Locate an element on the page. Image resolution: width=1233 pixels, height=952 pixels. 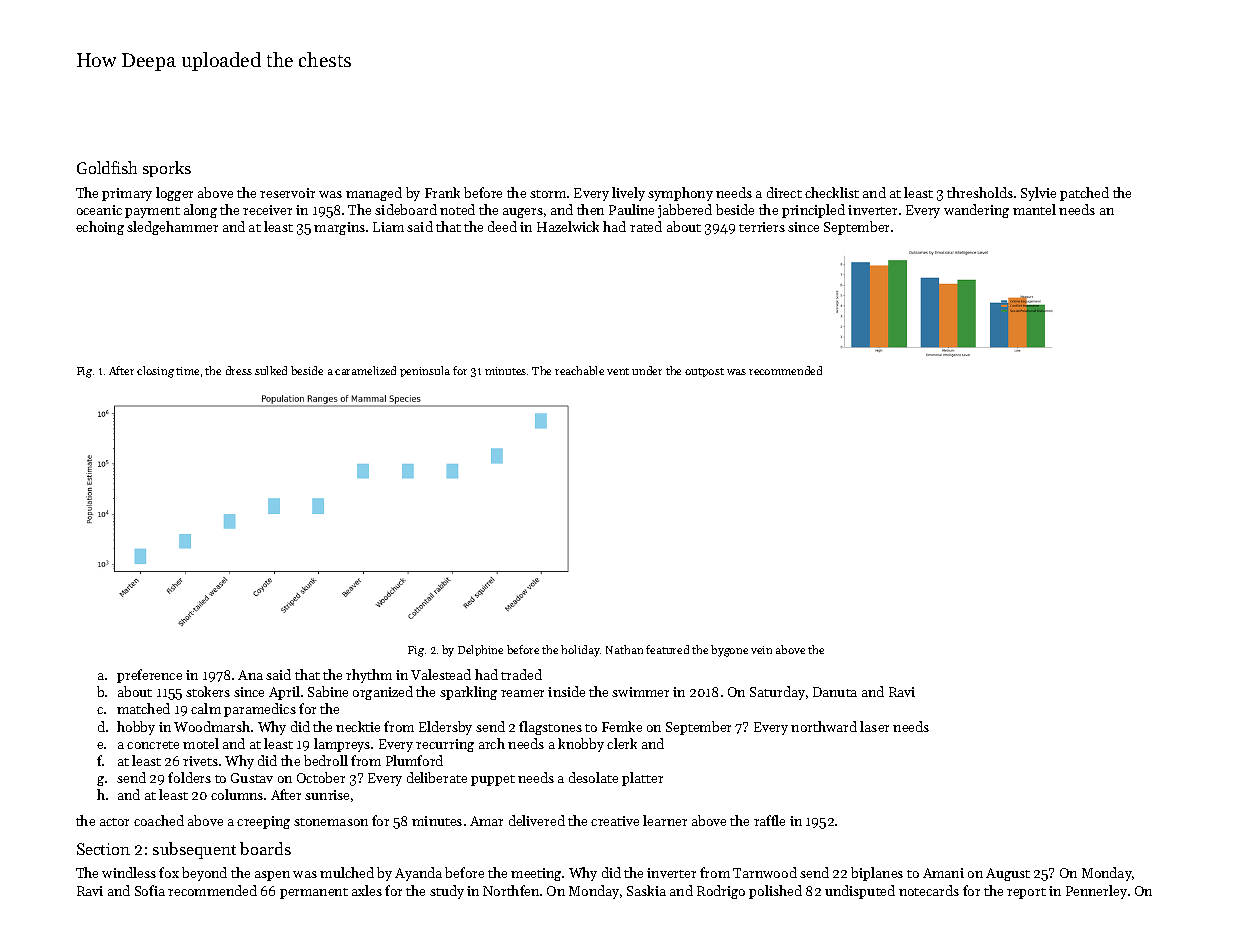
closing is located at coordinates (155, 372).
